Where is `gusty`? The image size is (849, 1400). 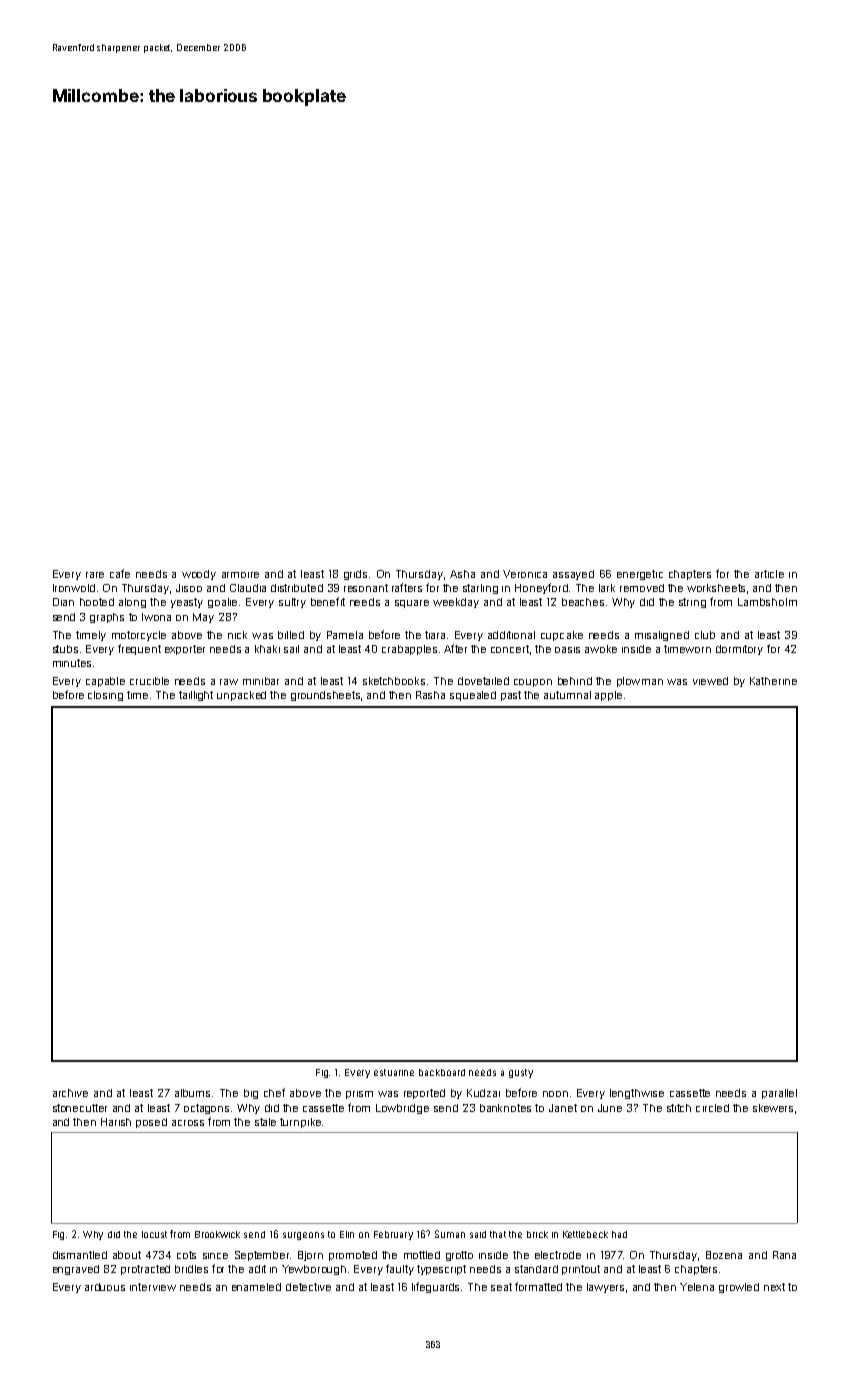 gusty is located at coordinates (521, 1073).
